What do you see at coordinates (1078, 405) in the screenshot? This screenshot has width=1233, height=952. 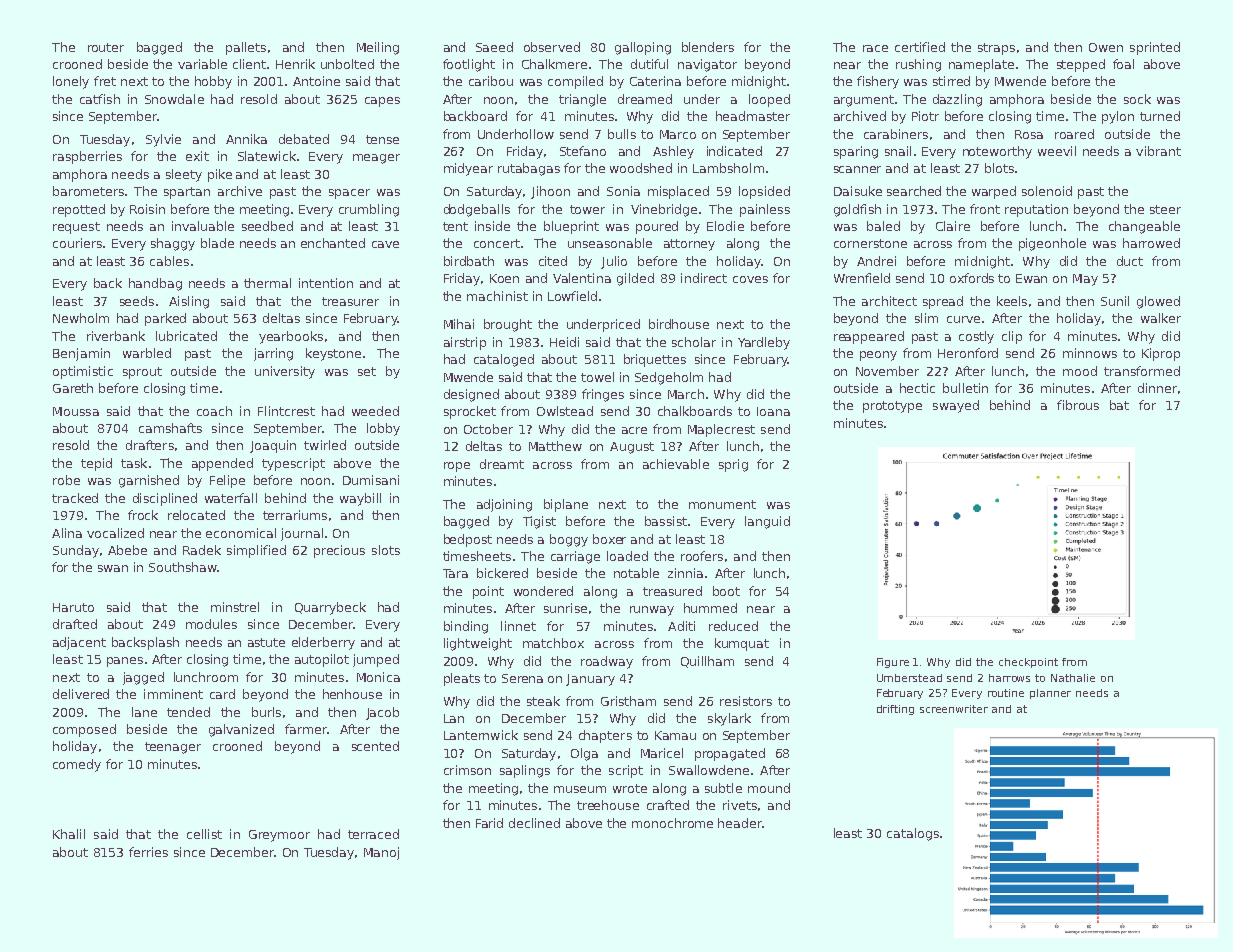 I see `fibrous` at bounding box center [1078, 405].
